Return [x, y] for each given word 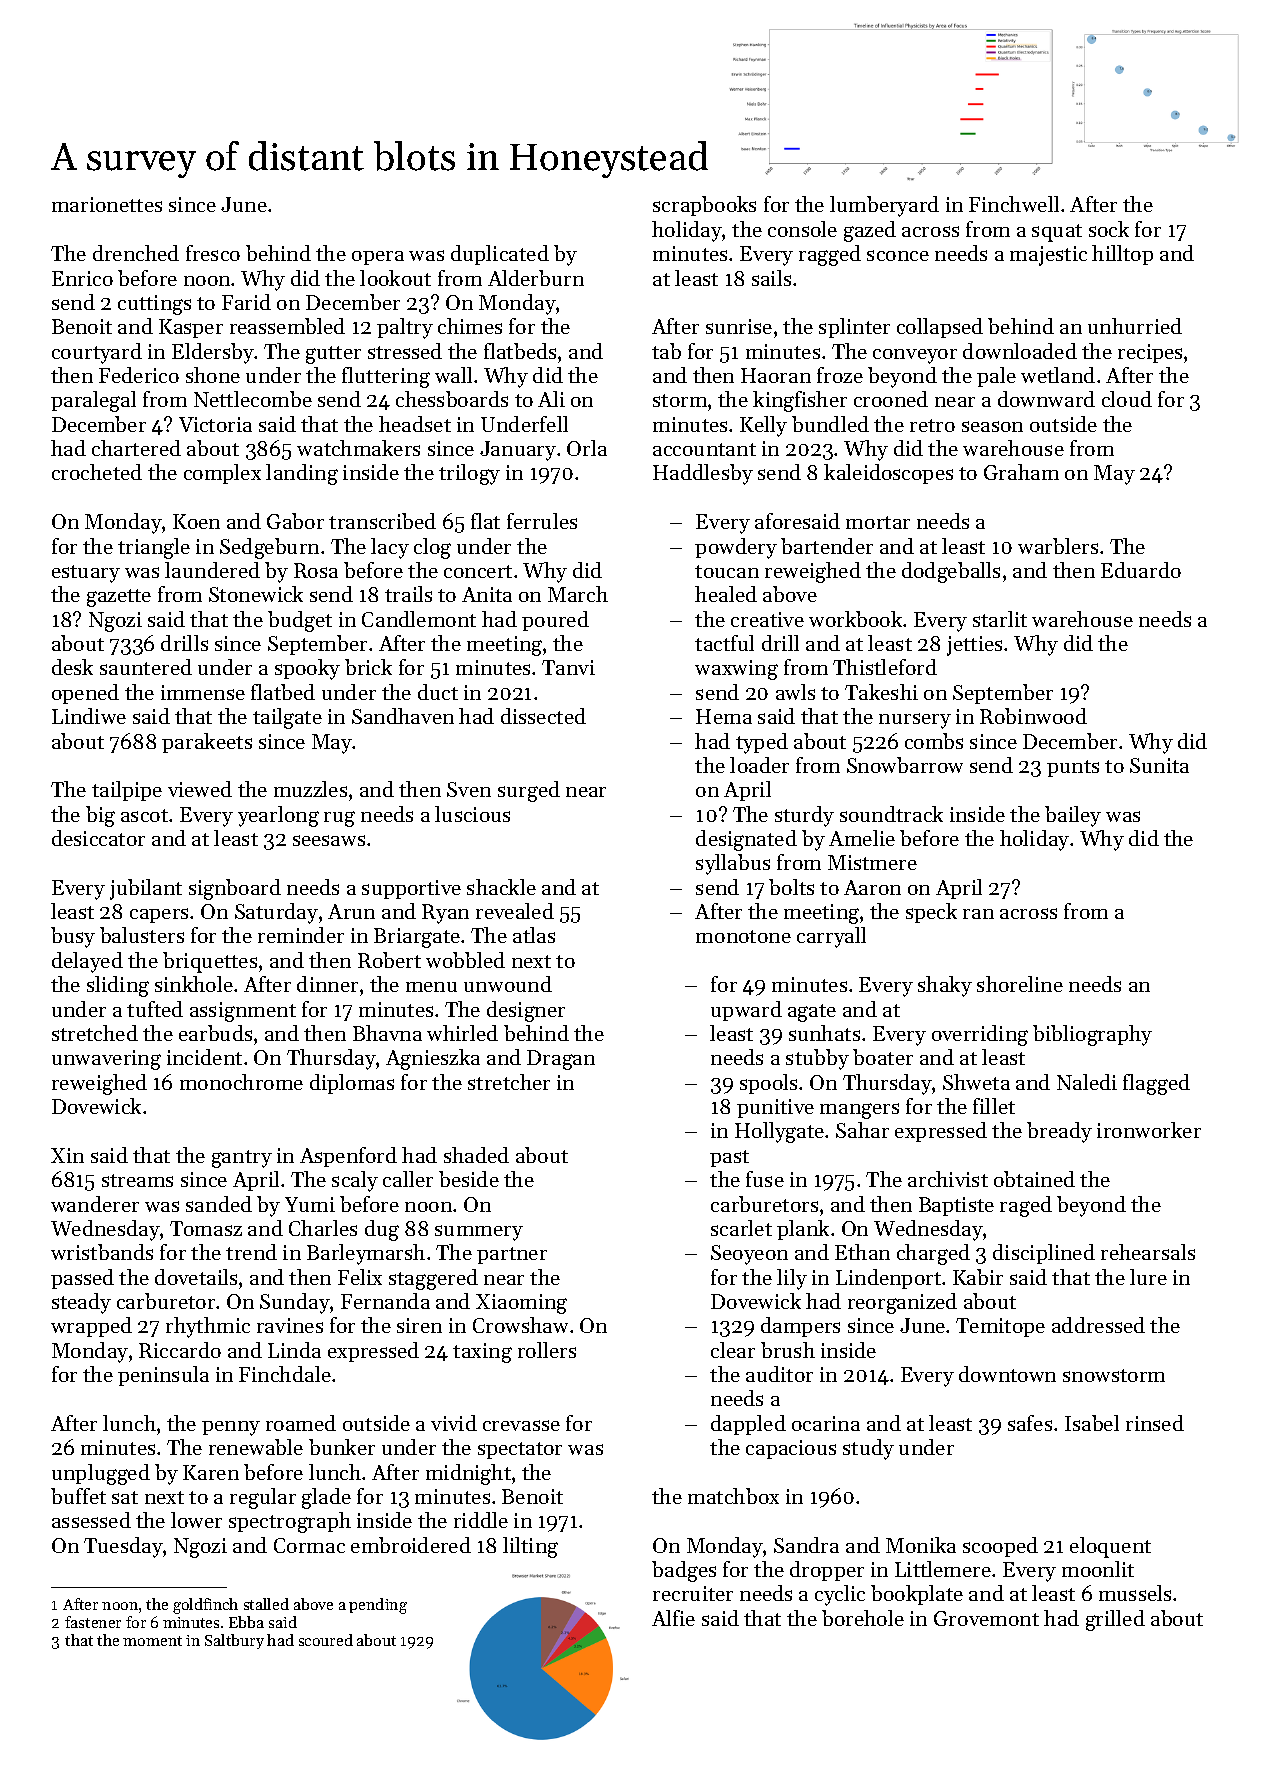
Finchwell [1014, 204]
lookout [395, 278]
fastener [93, 1622]
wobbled [465, 960]
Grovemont [986, 1618]
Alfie [673, 1618]
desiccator [98, 838]
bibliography [1092, 1035]
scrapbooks [704, 206]
